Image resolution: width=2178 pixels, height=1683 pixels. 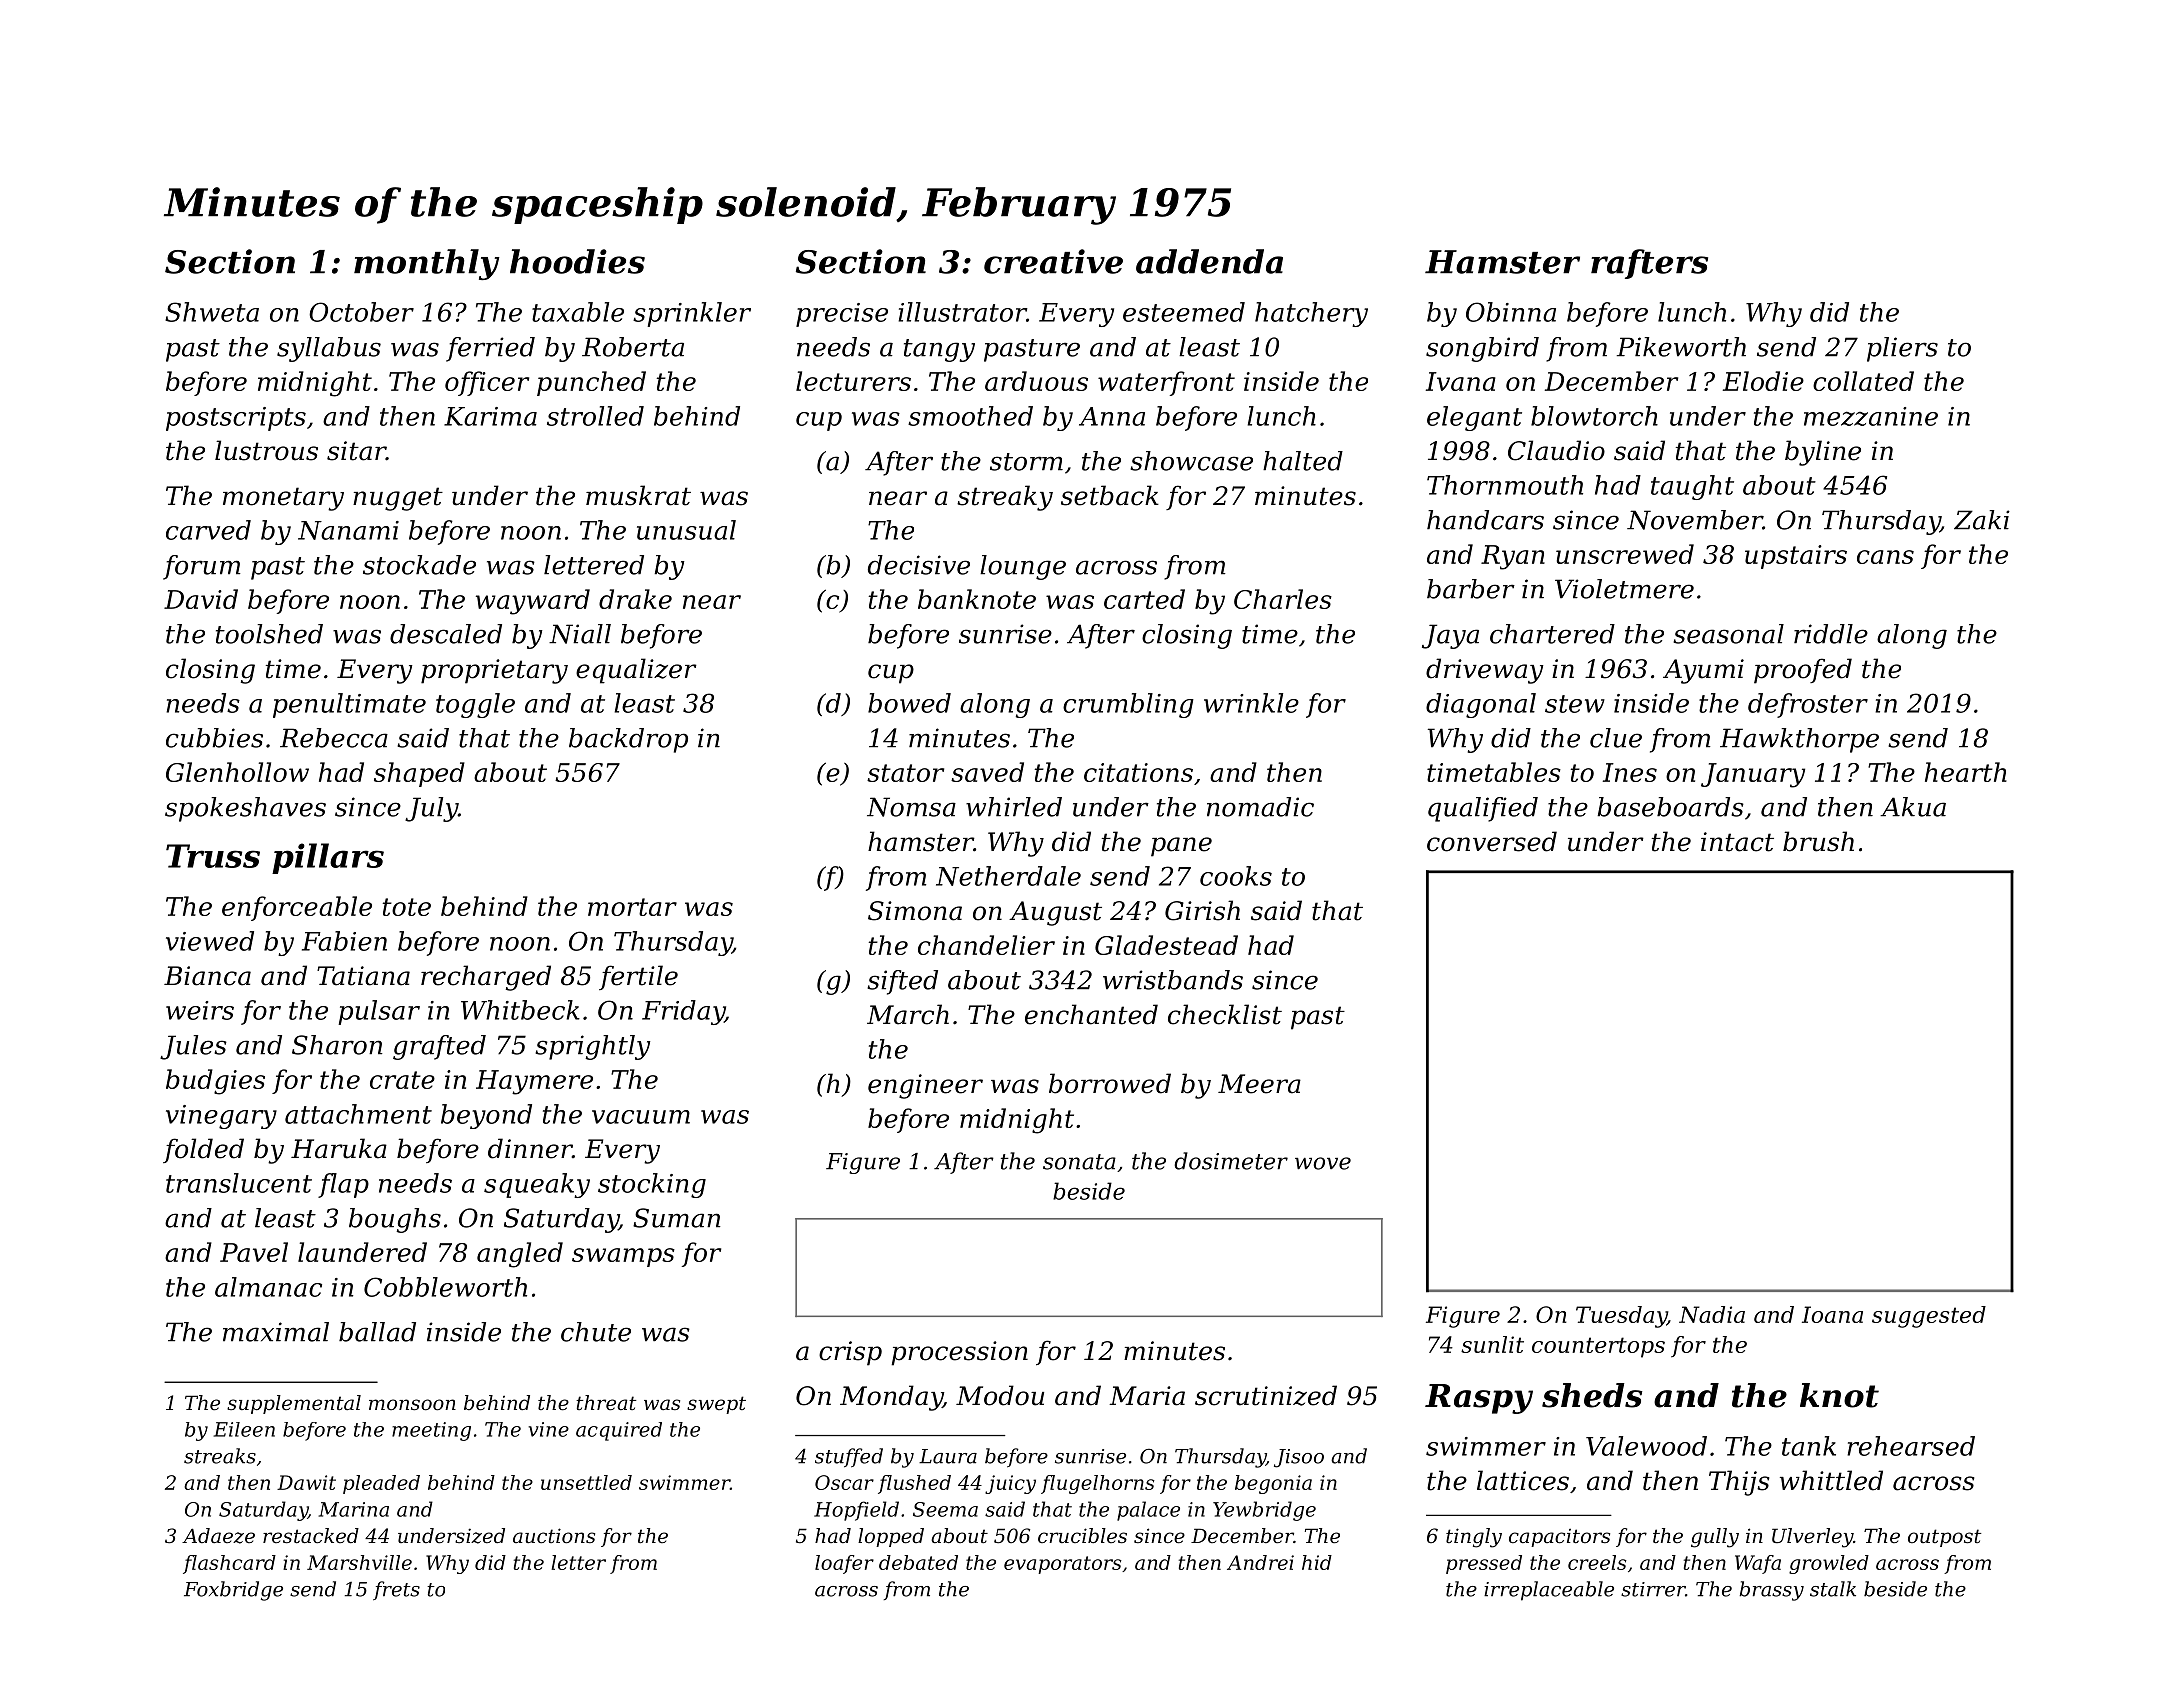 I want to click on pliers, so click(x=1902, y=349).
